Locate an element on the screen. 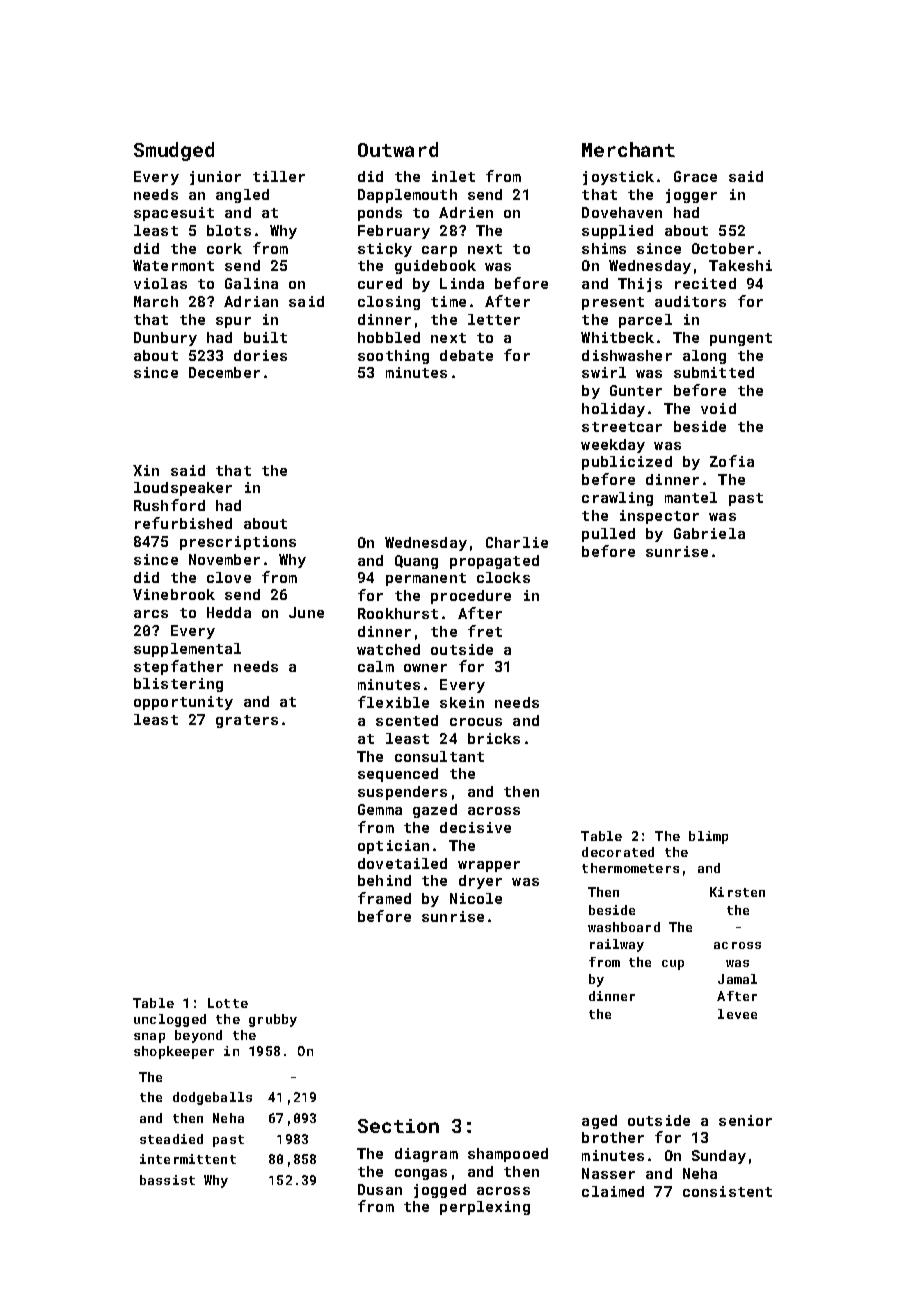 The height and width of the screenshot is (1316, 908). Section is located at coordinates (398, 1126).
